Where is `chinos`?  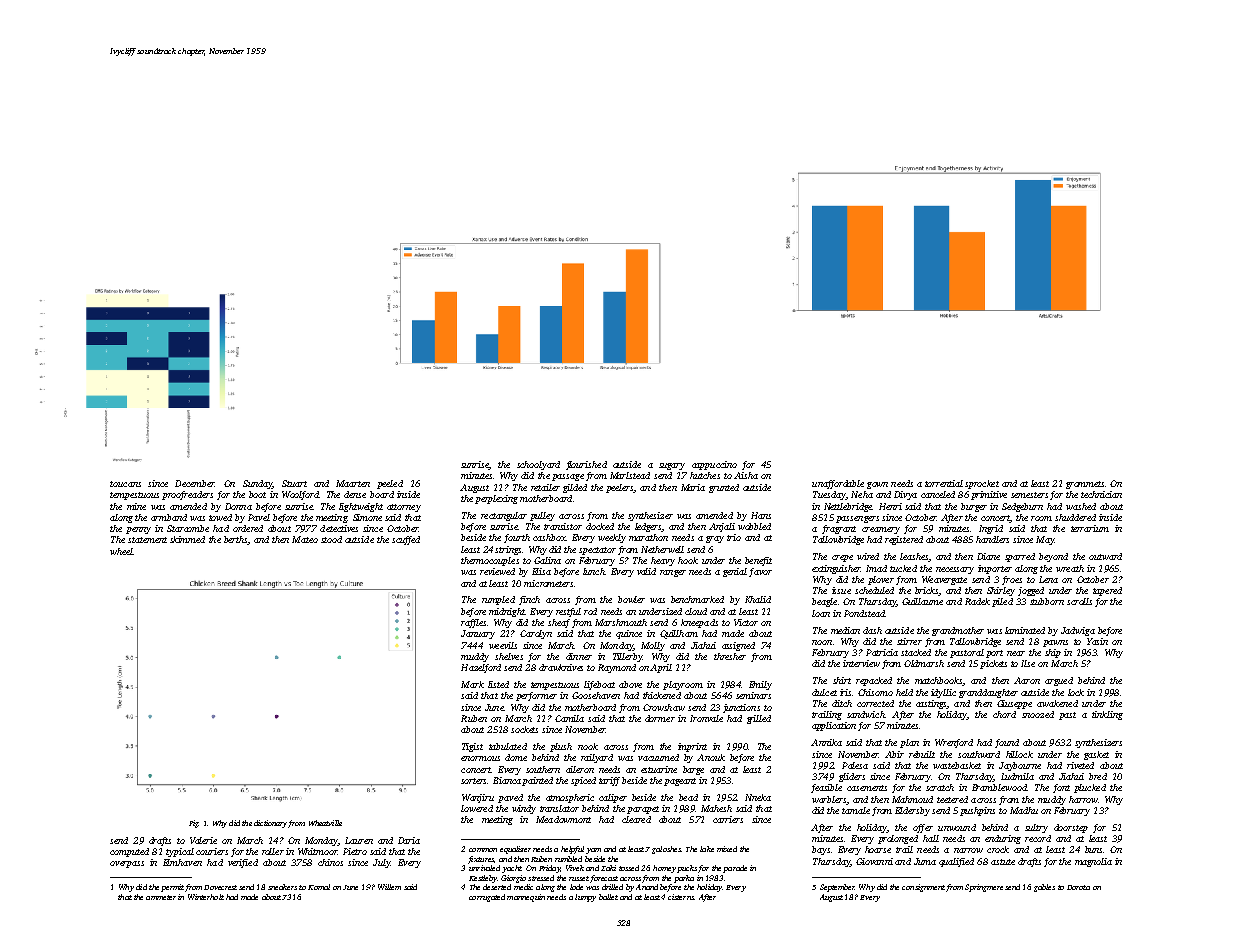
chinos is located at coordinates (330, 862).
